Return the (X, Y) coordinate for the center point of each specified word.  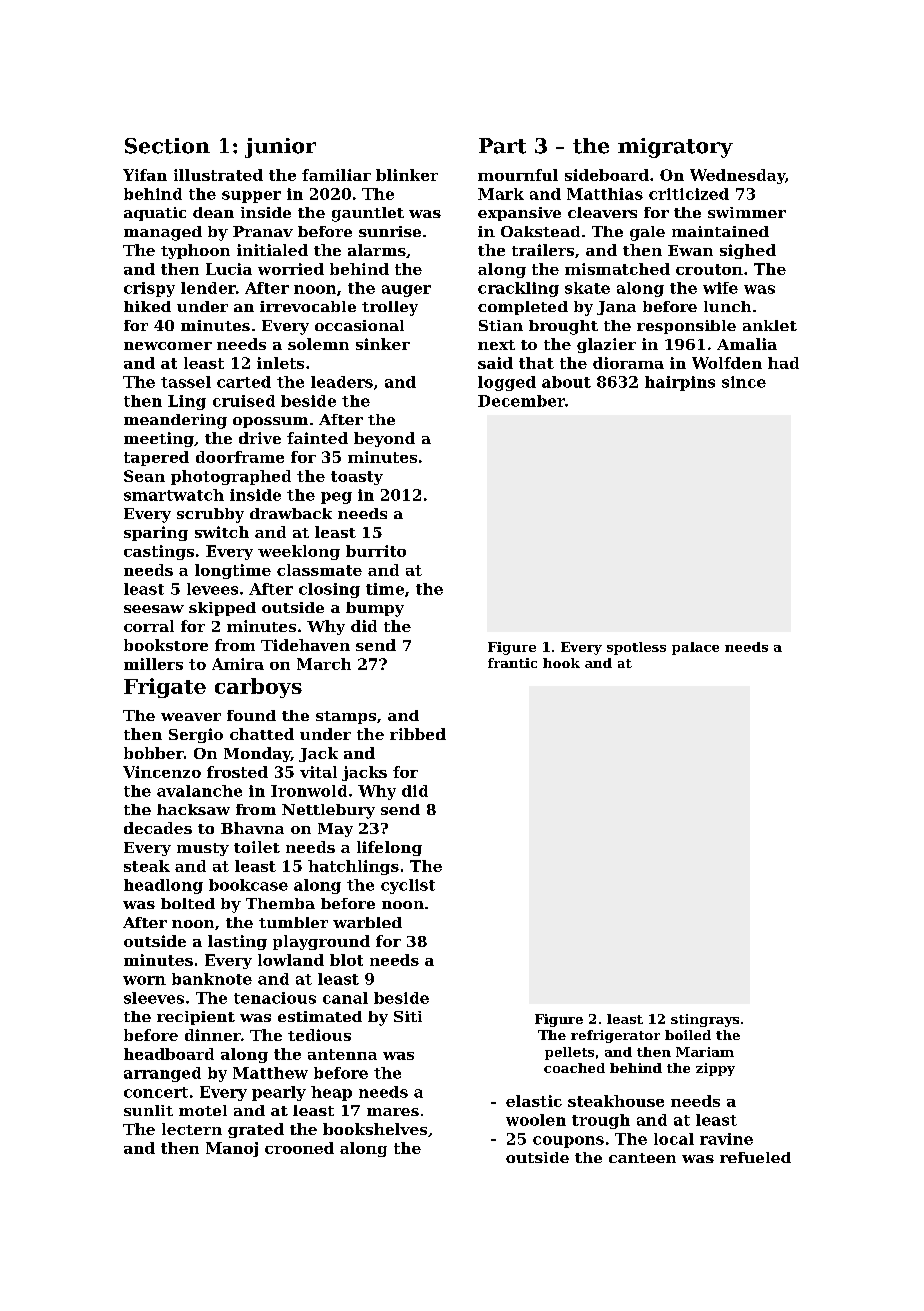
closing (329, 590)
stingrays (705, 1020)
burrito (376, 551)
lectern (192, 1129)
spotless (636, 648)
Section (167, 146)
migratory (675, 148)
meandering (175, 421)
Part (502, 146)
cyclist (408, 886)
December (521, 401)
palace (695, 648)
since (744, 382)
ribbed (418, 734)
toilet (257, 847)
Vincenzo (162, 772)
